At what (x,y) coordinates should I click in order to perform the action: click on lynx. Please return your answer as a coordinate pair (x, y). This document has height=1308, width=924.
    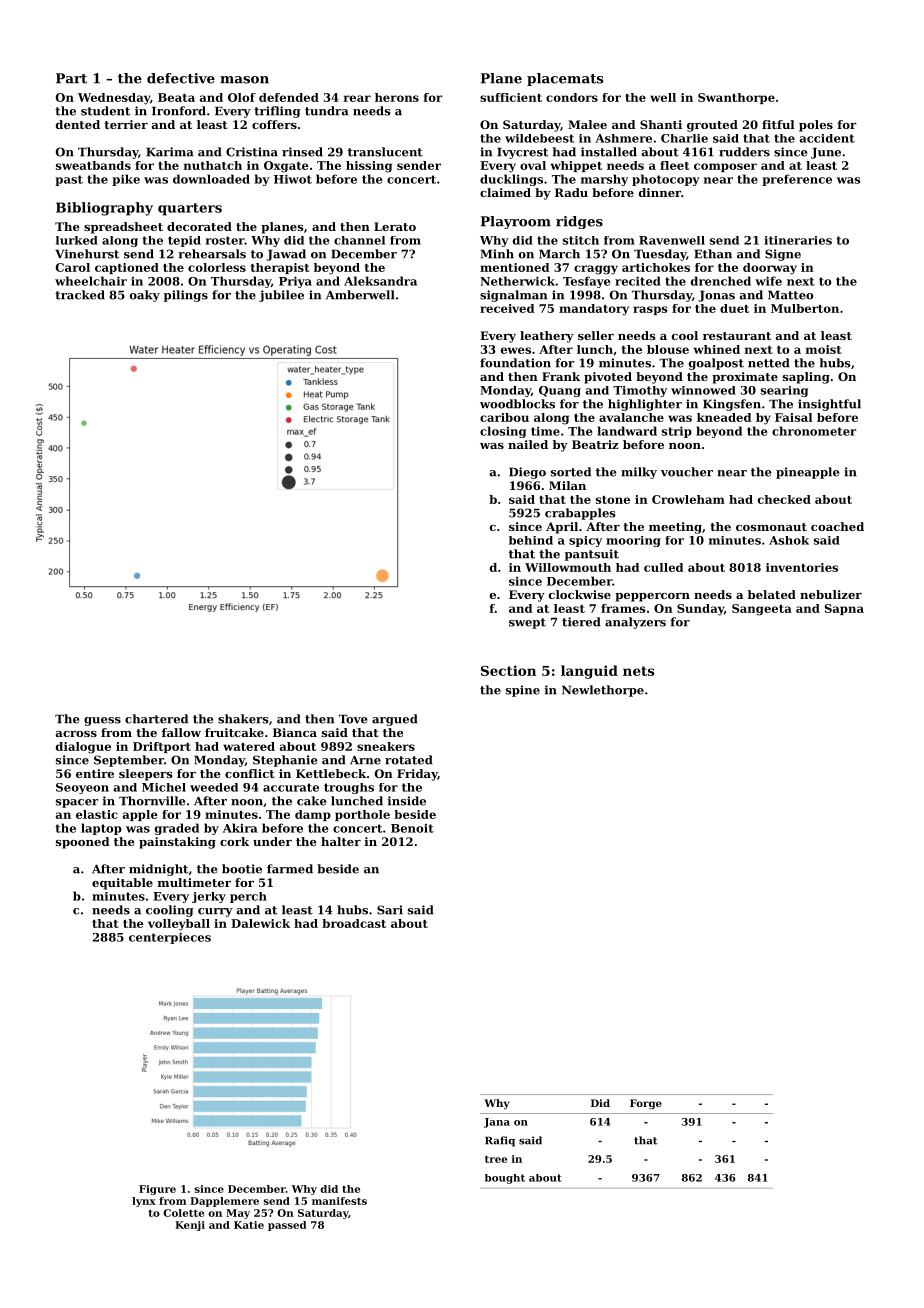
    Looking at the image, I should click on (144, 1202).
